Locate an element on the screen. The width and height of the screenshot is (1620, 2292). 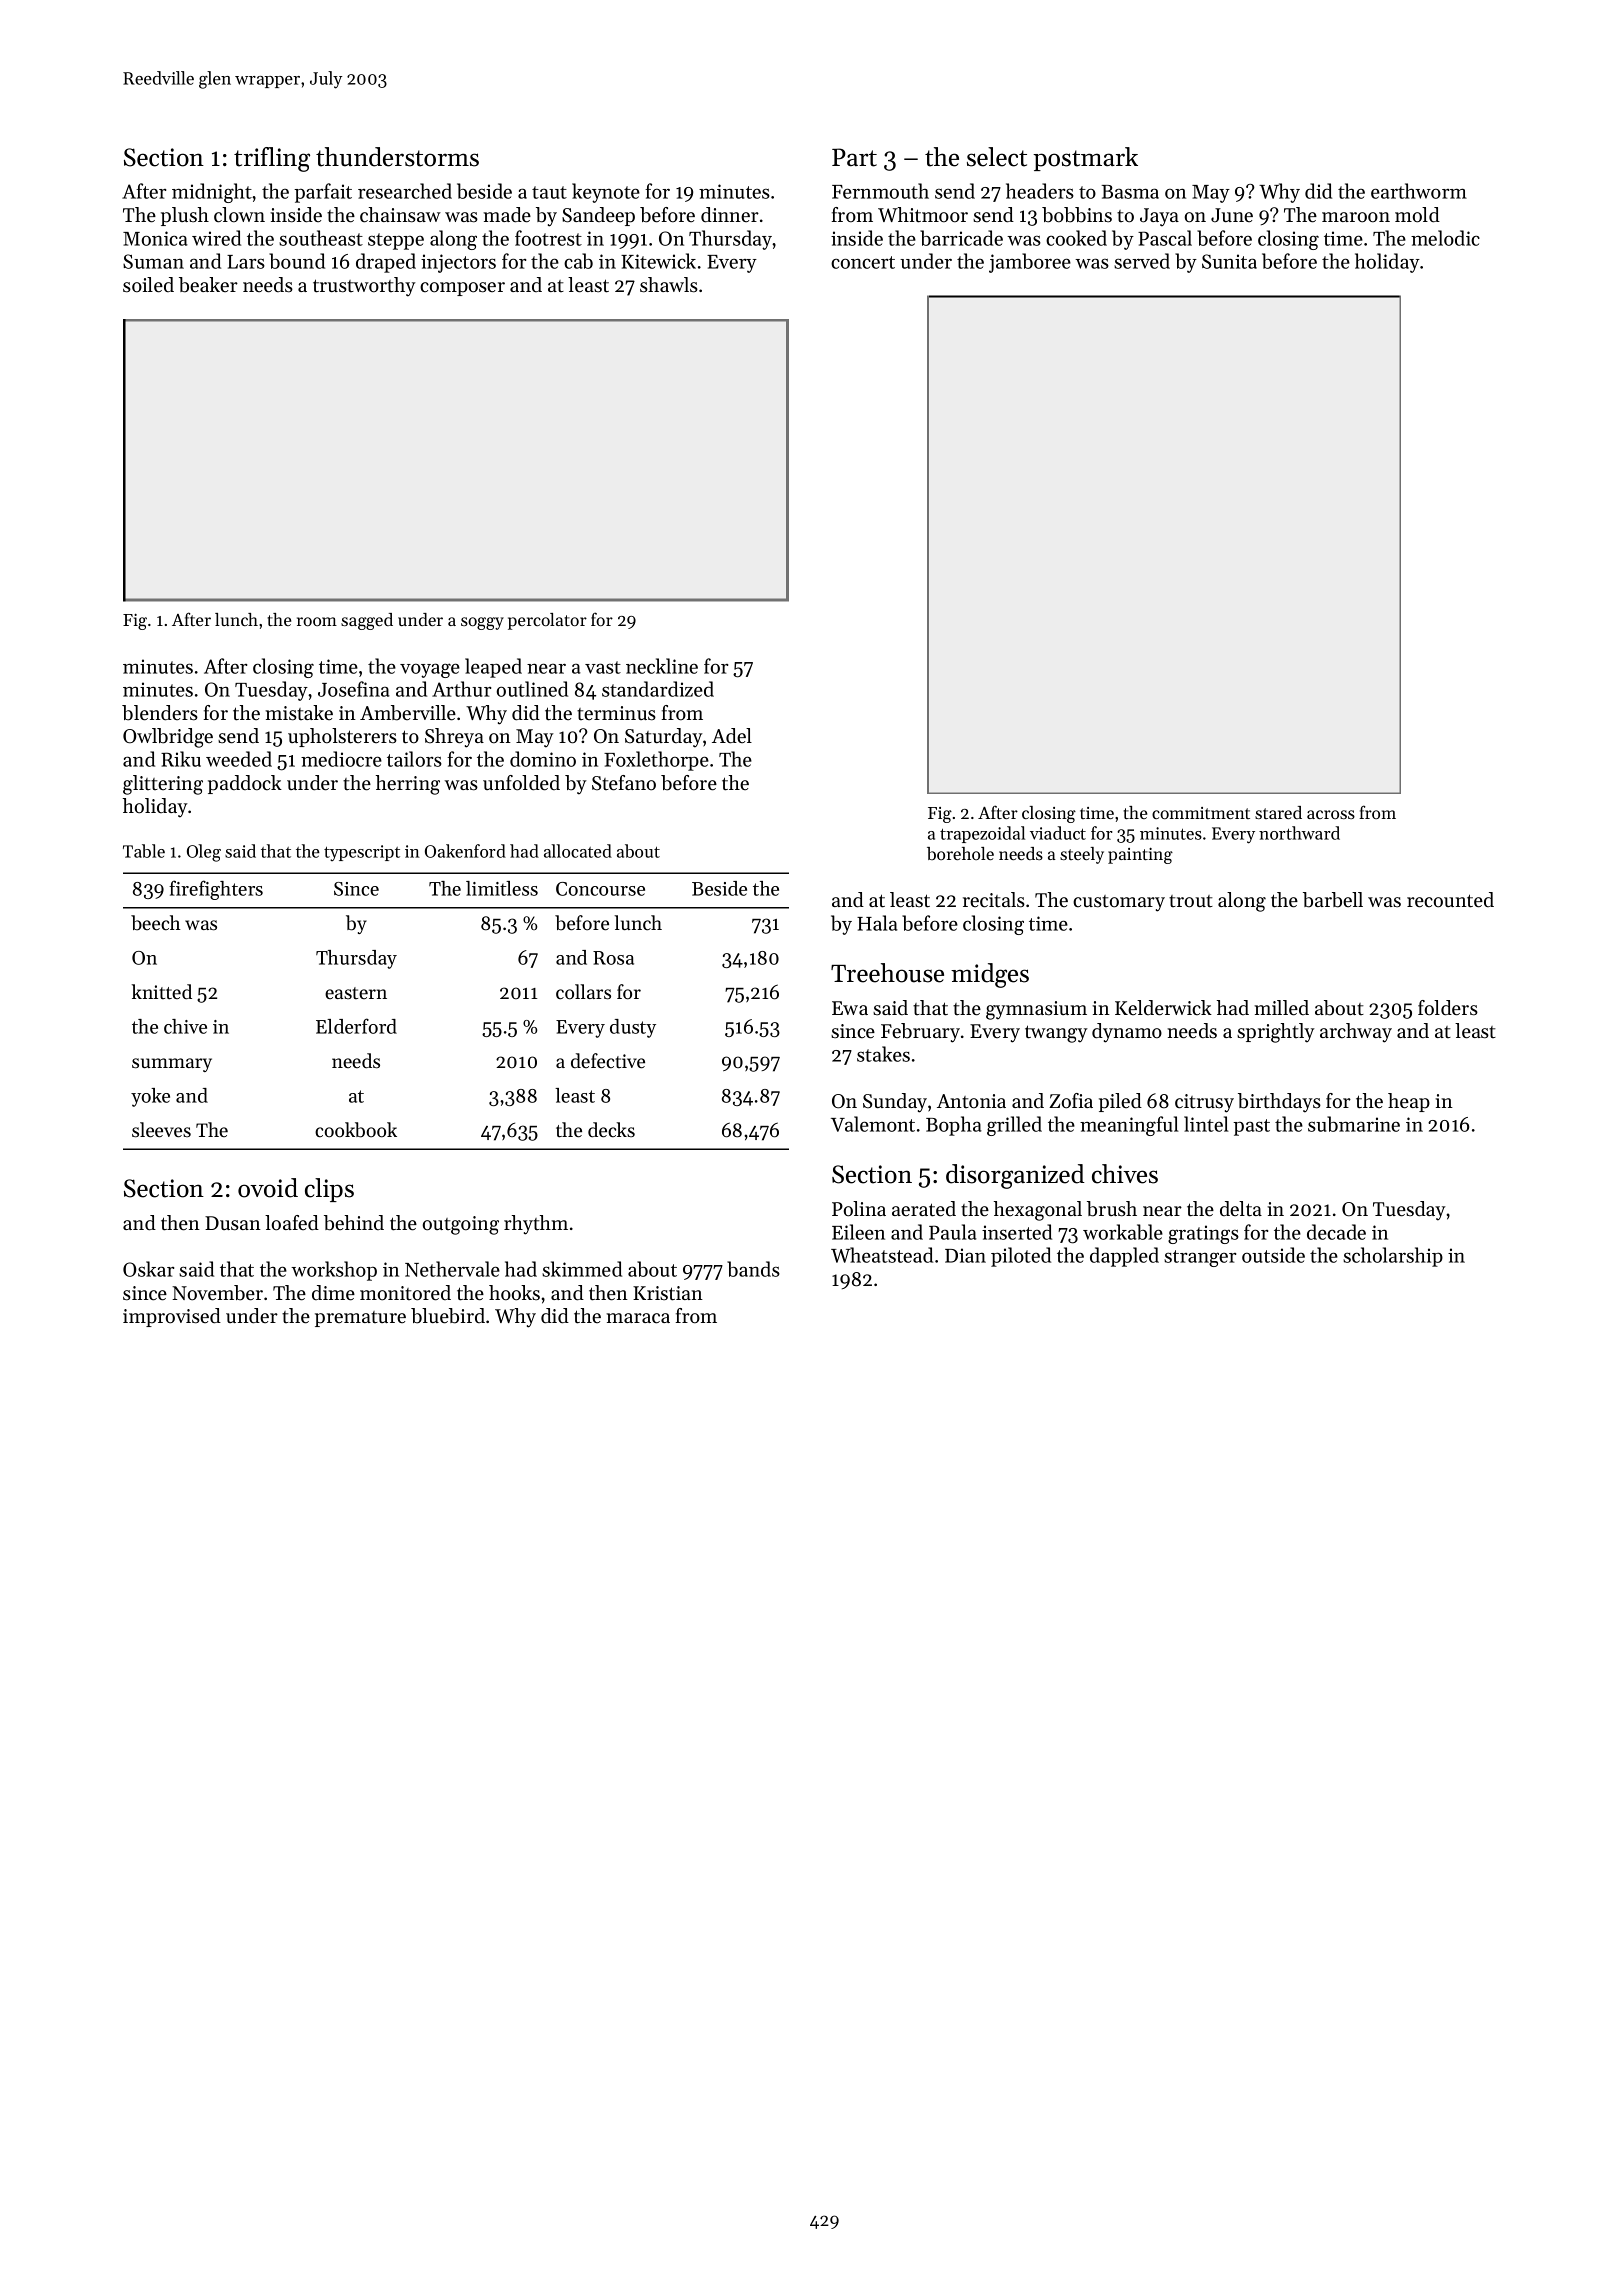
ovoid is located at coordinates (268, 1188).
